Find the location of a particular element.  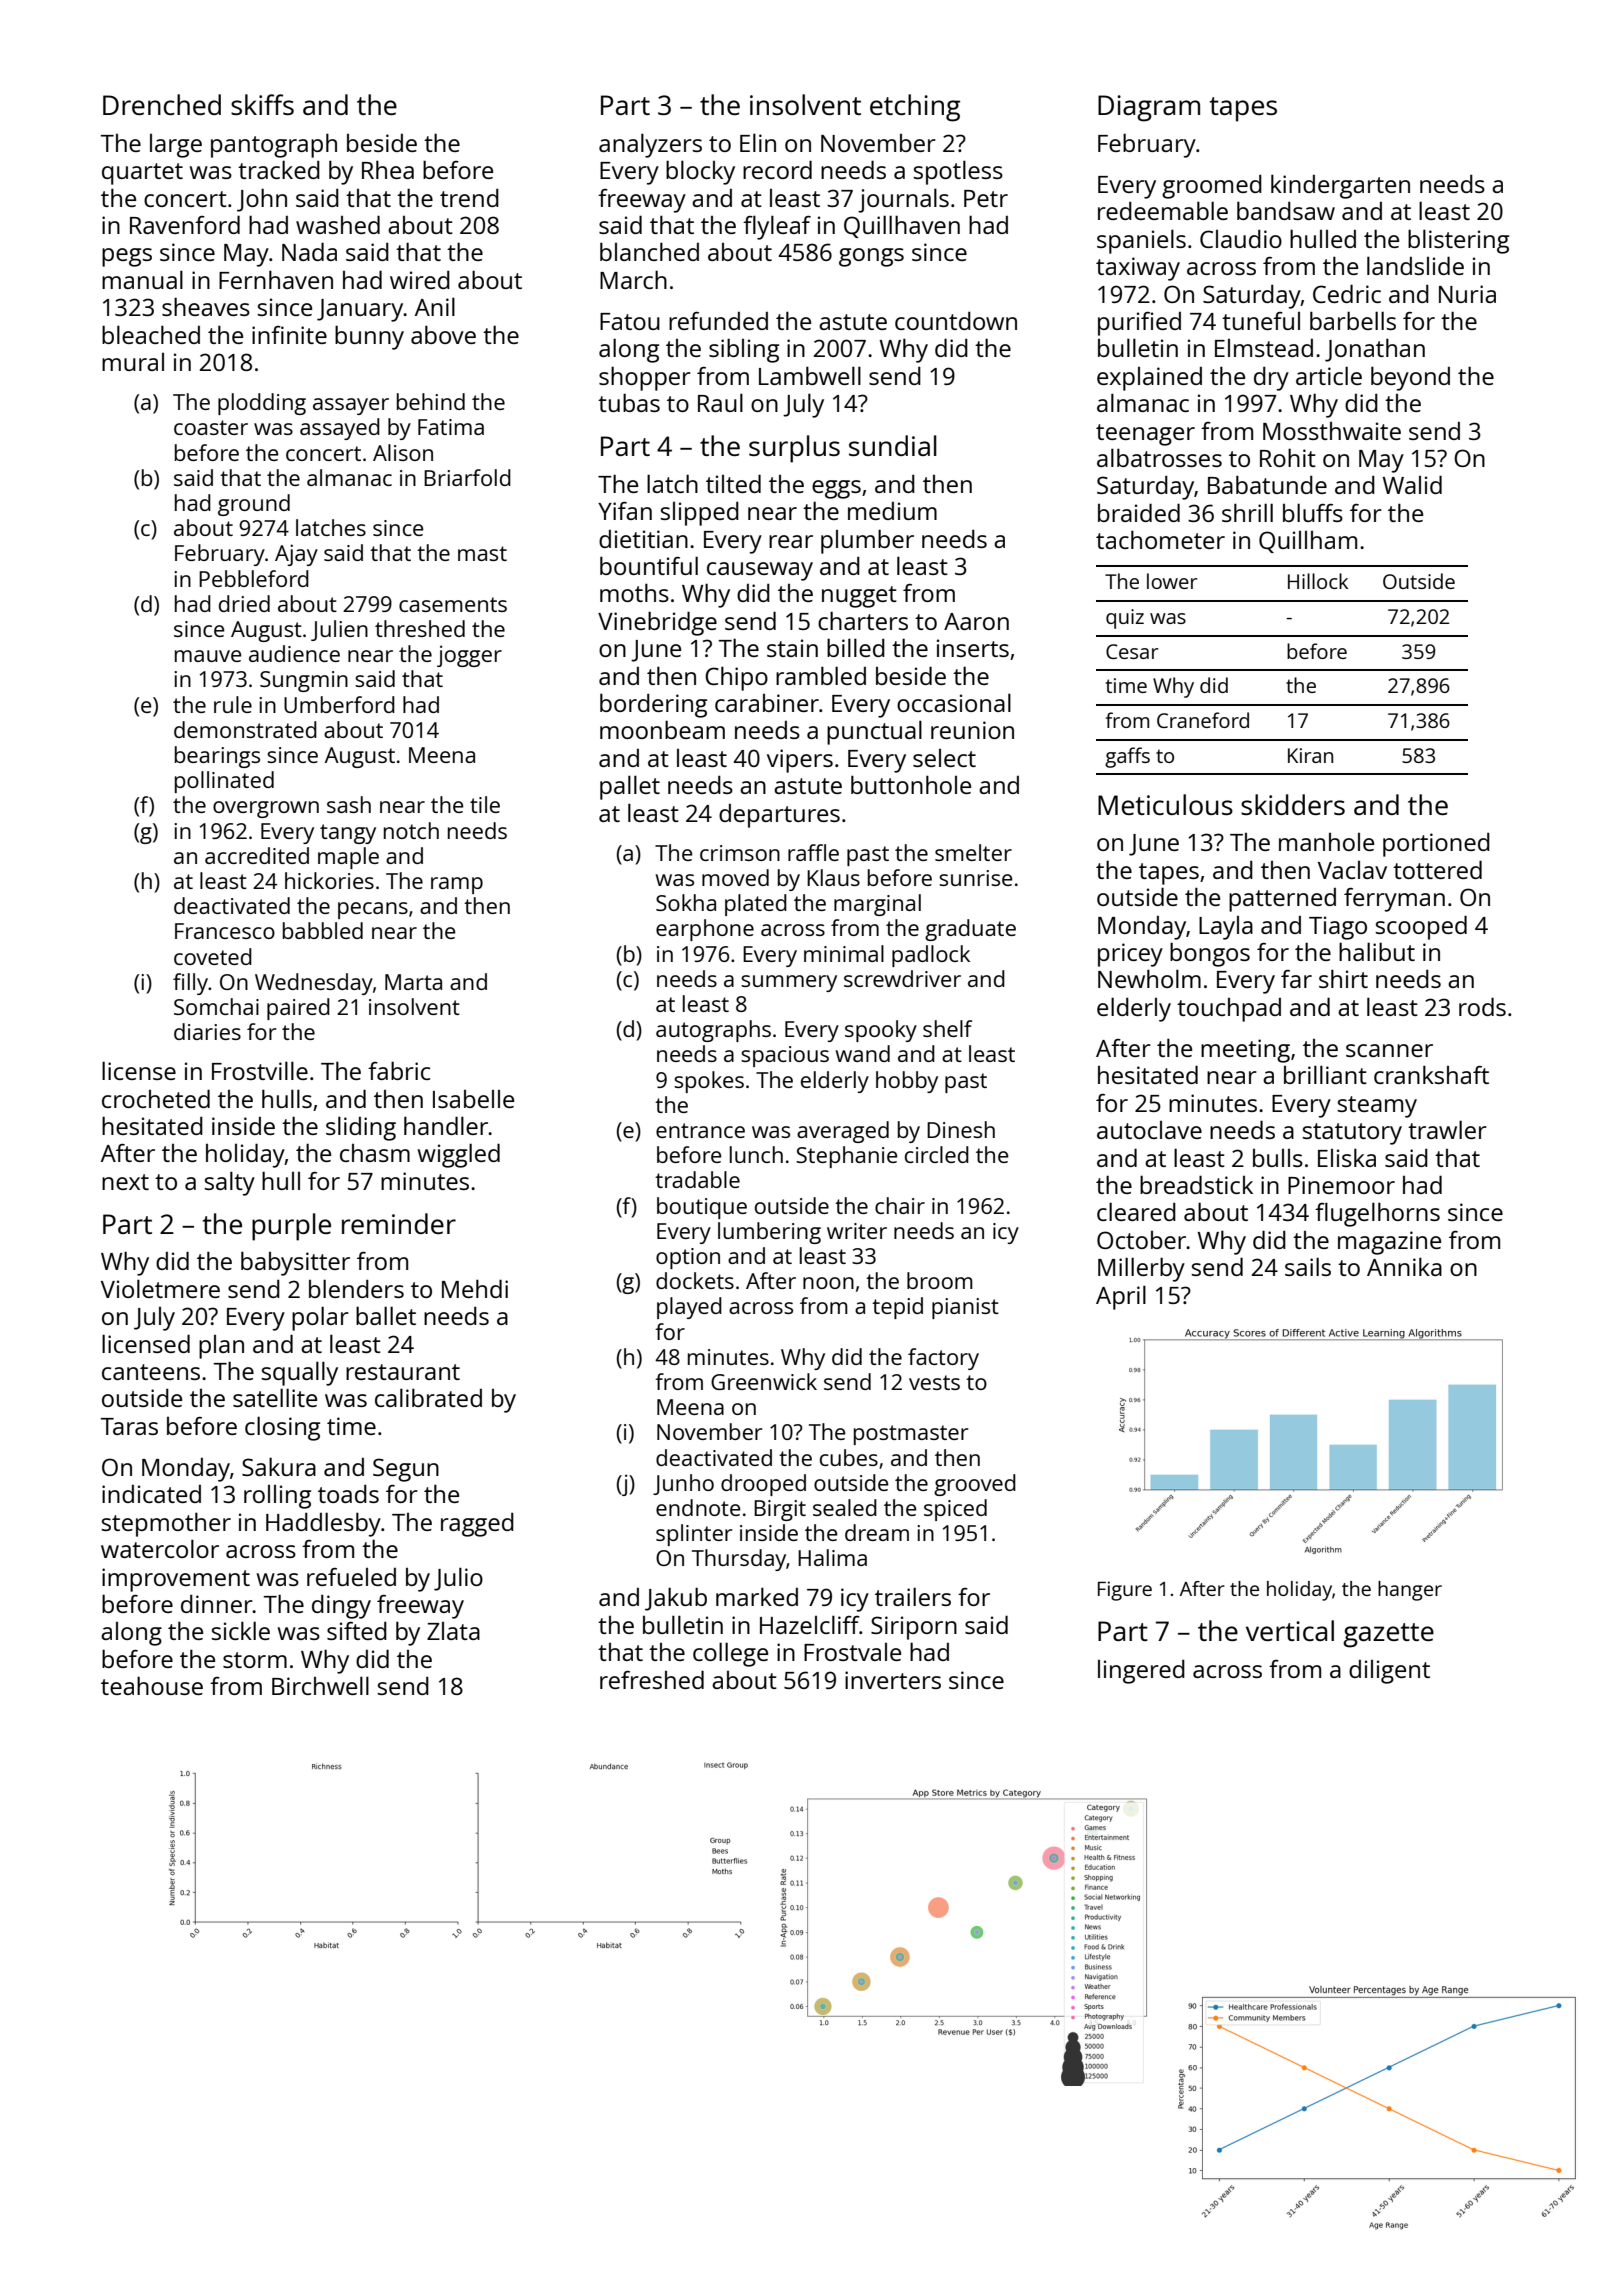

moonbeam is located at coordinates (662, 729).
